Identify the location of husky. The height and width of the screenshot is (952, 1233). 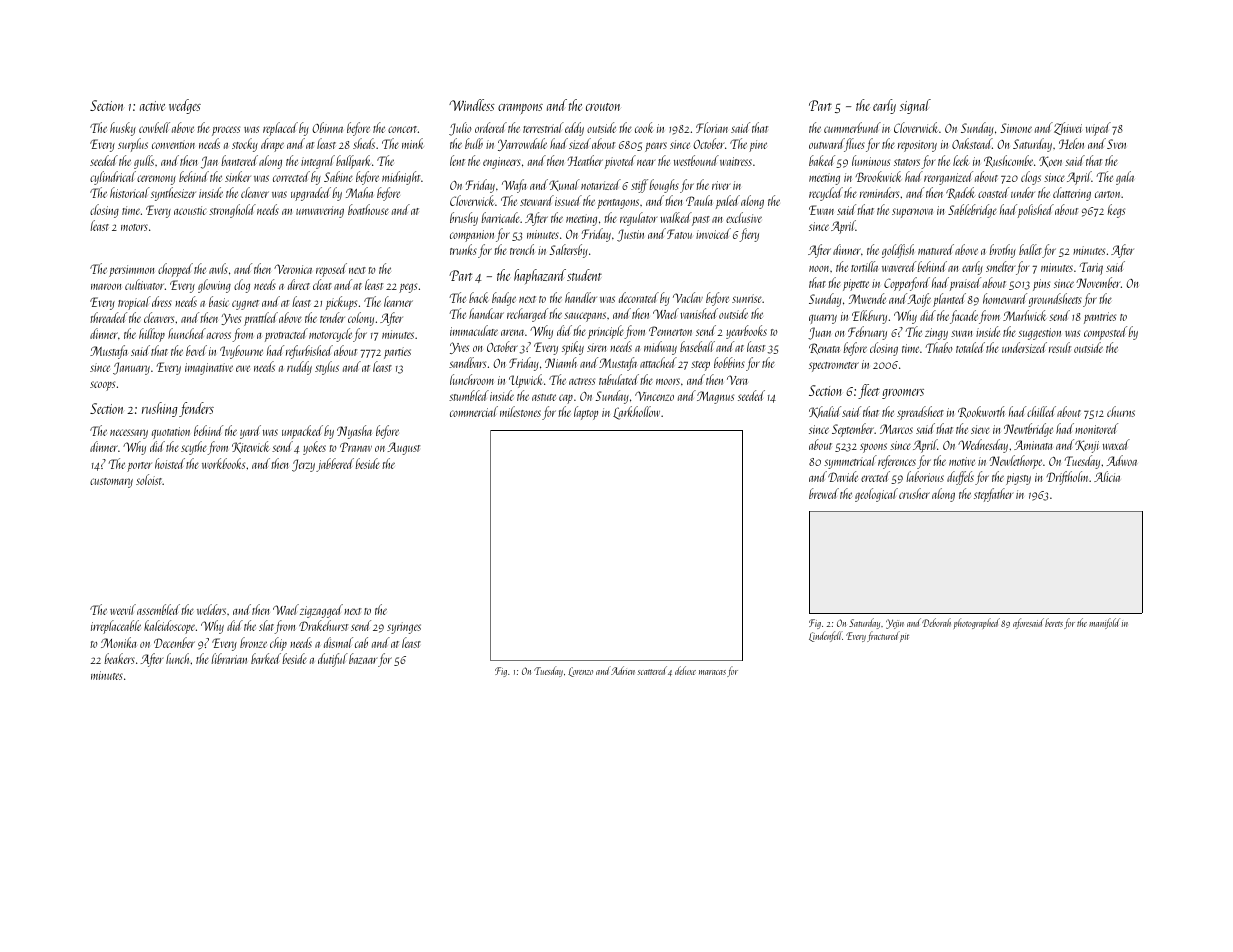
(123, 129).
